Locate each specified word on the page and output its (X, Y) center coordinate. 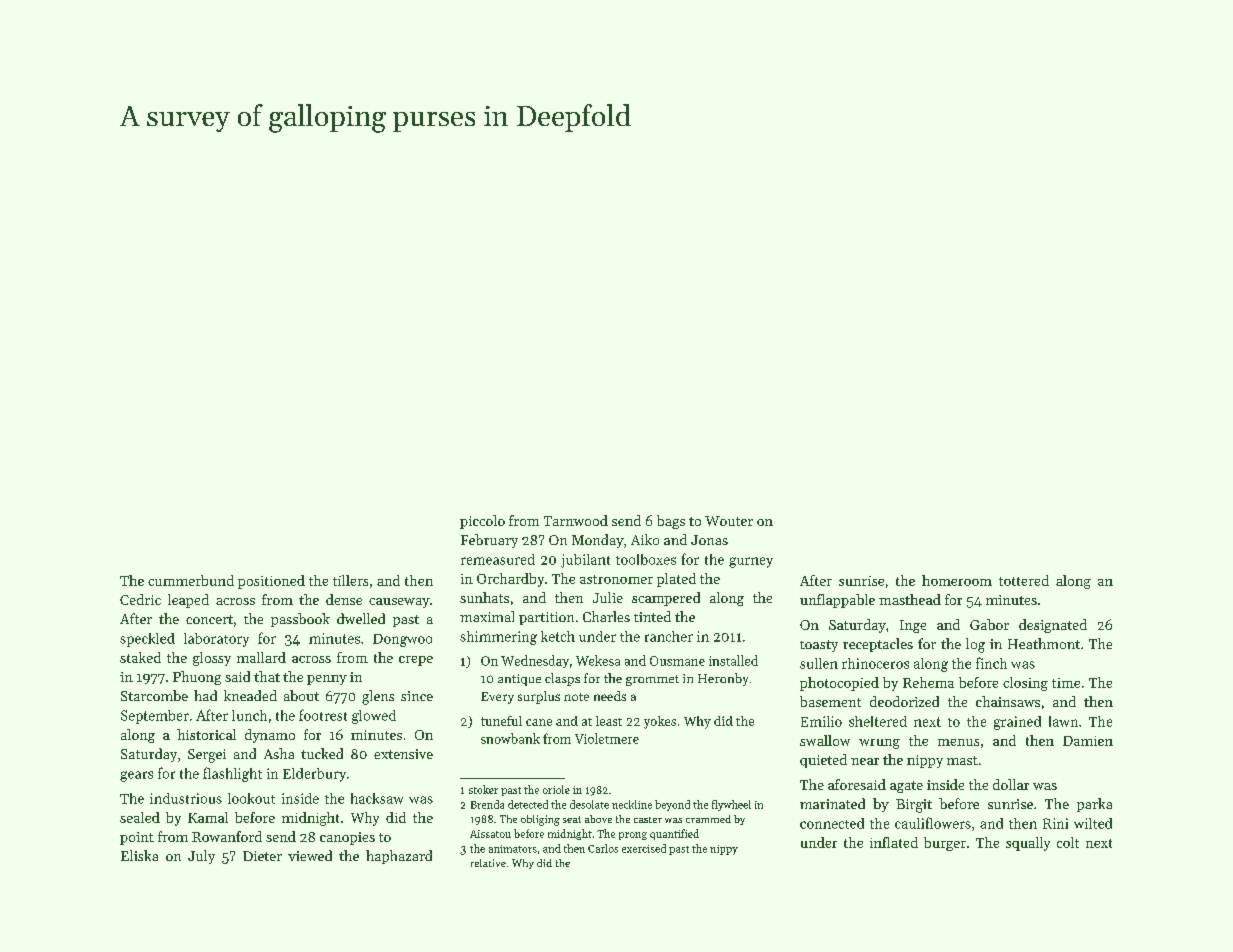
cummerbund (191, 580)
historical (206, 734)
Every (497, 698)
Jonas (709, 540)
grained (1017, 723)
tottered (1024, 580)
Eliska (139, 855)
